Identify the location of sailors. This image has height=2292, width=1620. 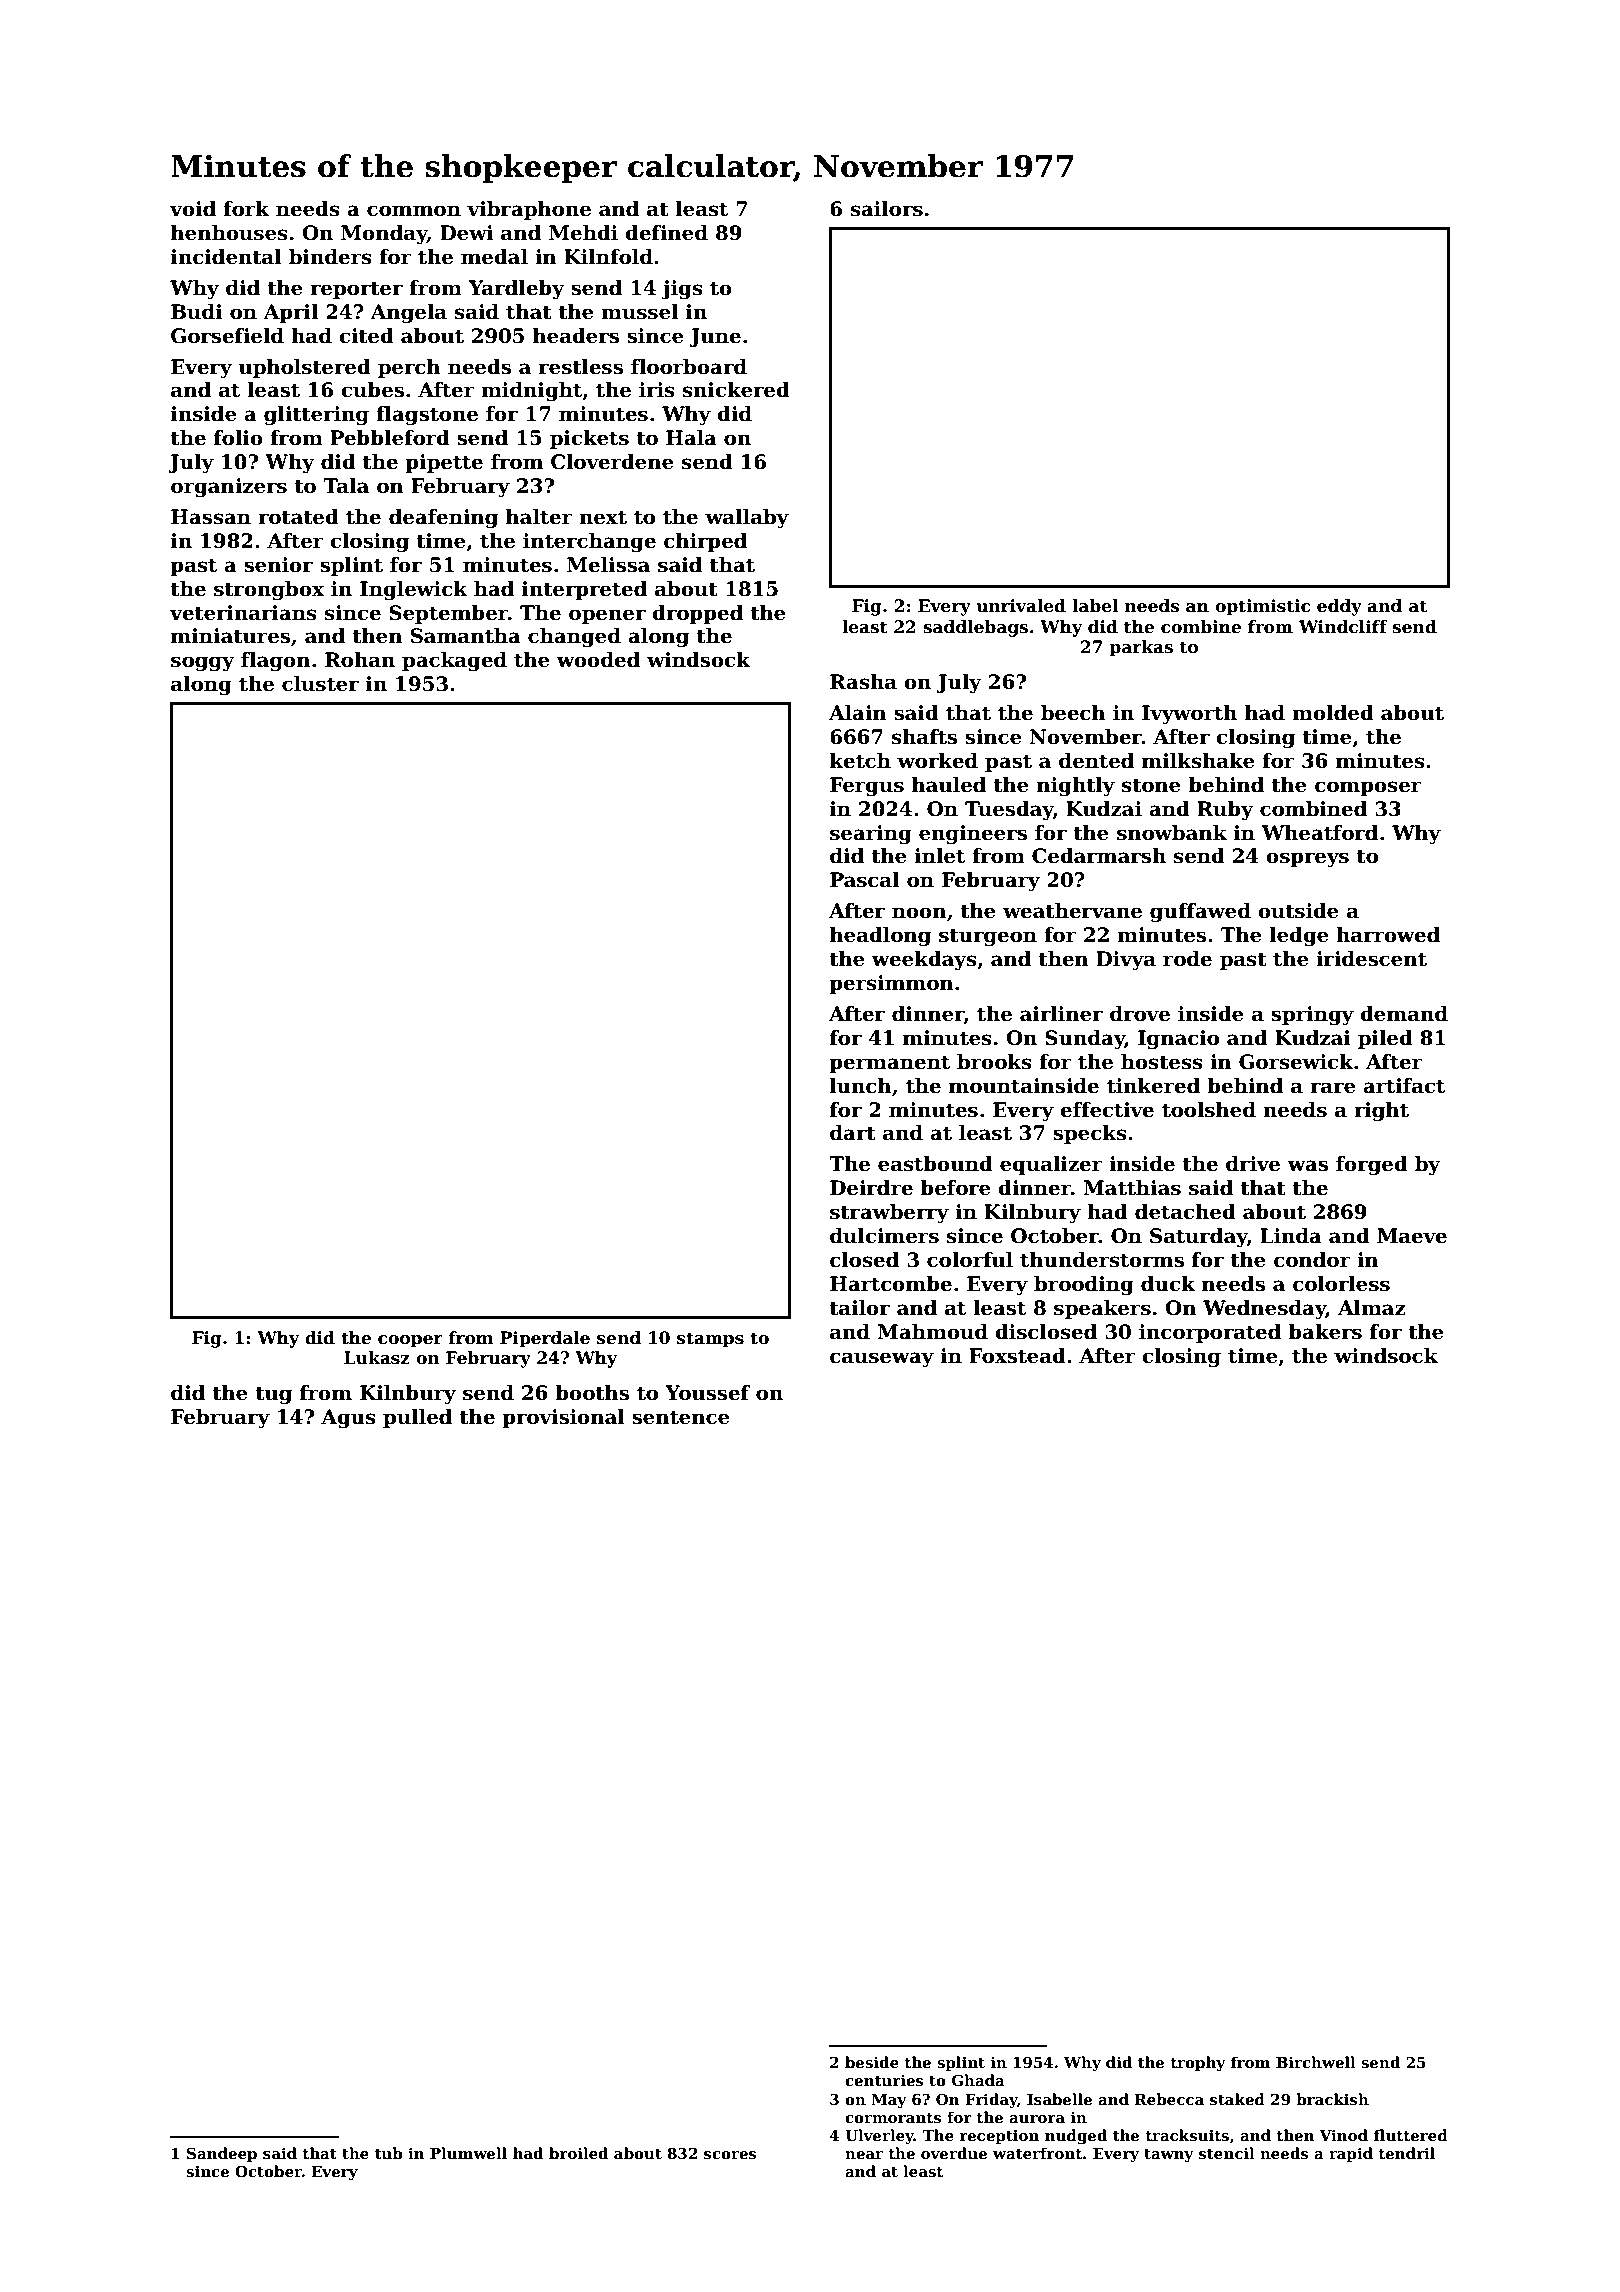
(887, 209).
